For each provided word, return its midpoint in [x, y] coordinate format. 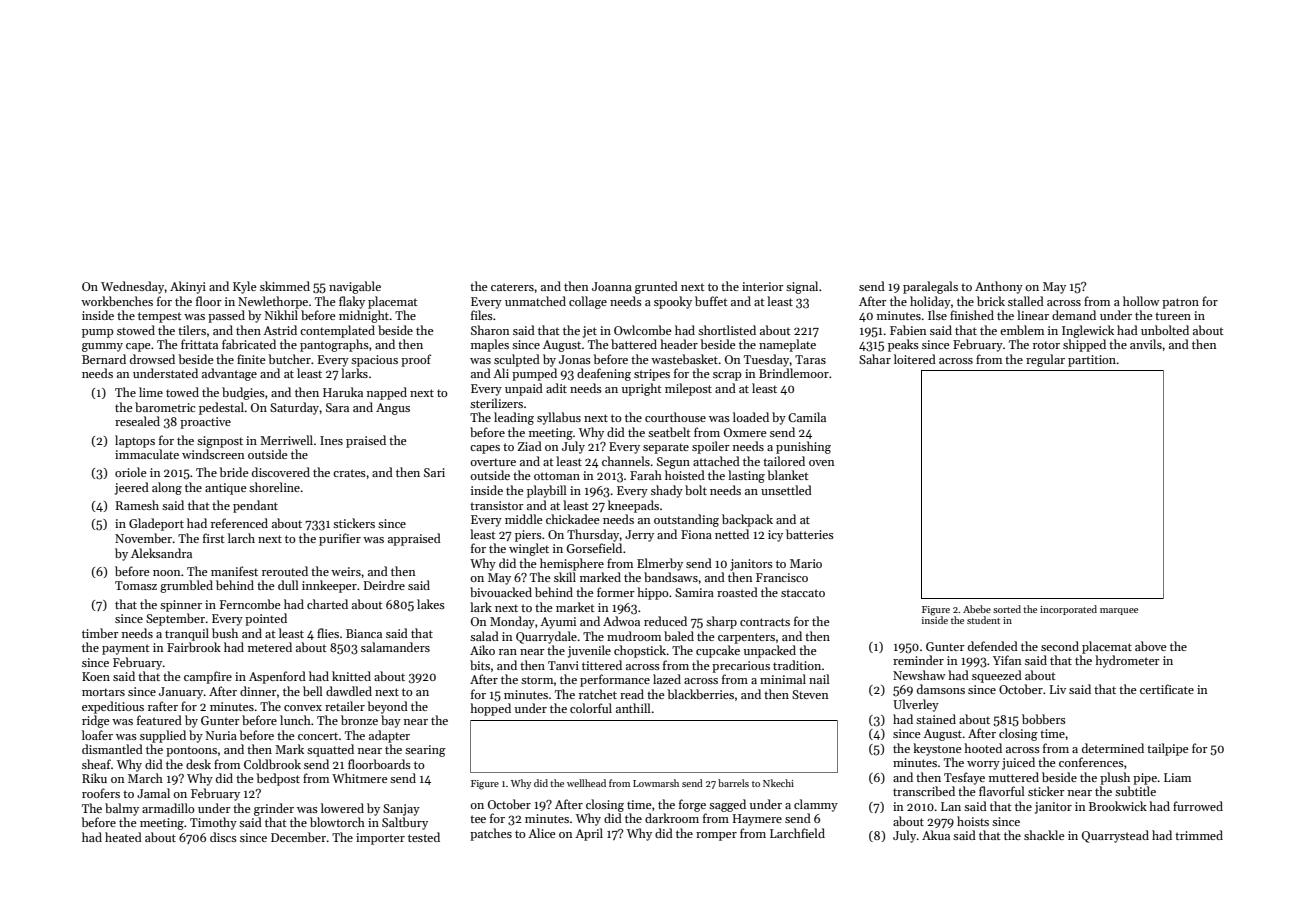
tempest [160, 317]
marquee [1119, 611]
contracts [765, 622]
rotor [1046, 345]
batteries [810, 534]
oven [822, 463]
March [145, 778]
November [143, 538]
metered [270, 647]
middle [524, 519]
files [482, 315]
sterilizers [496, 403]
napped [387, 393]
